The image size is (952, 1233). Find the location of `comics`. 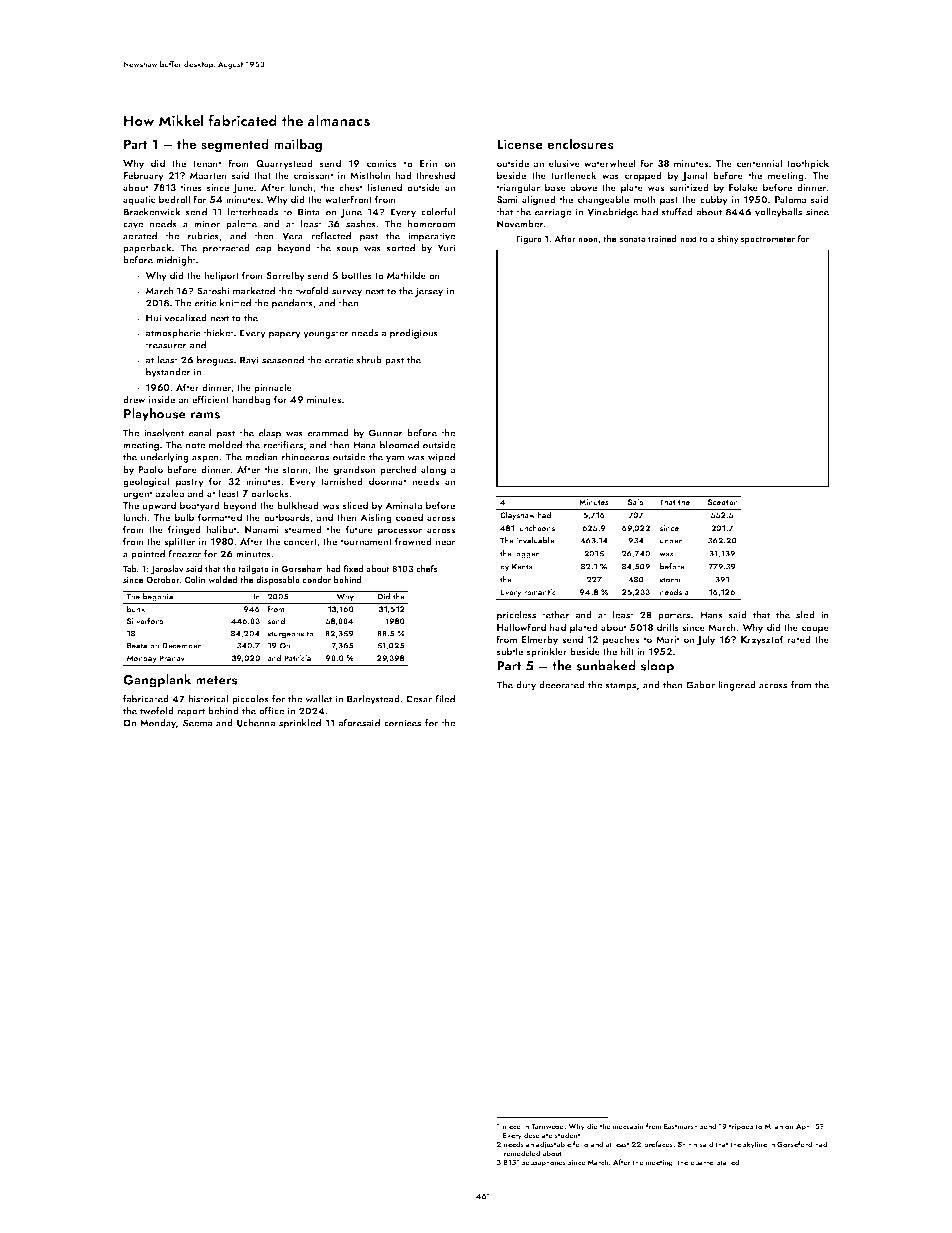

comics is located at coordinates (382, 163).
